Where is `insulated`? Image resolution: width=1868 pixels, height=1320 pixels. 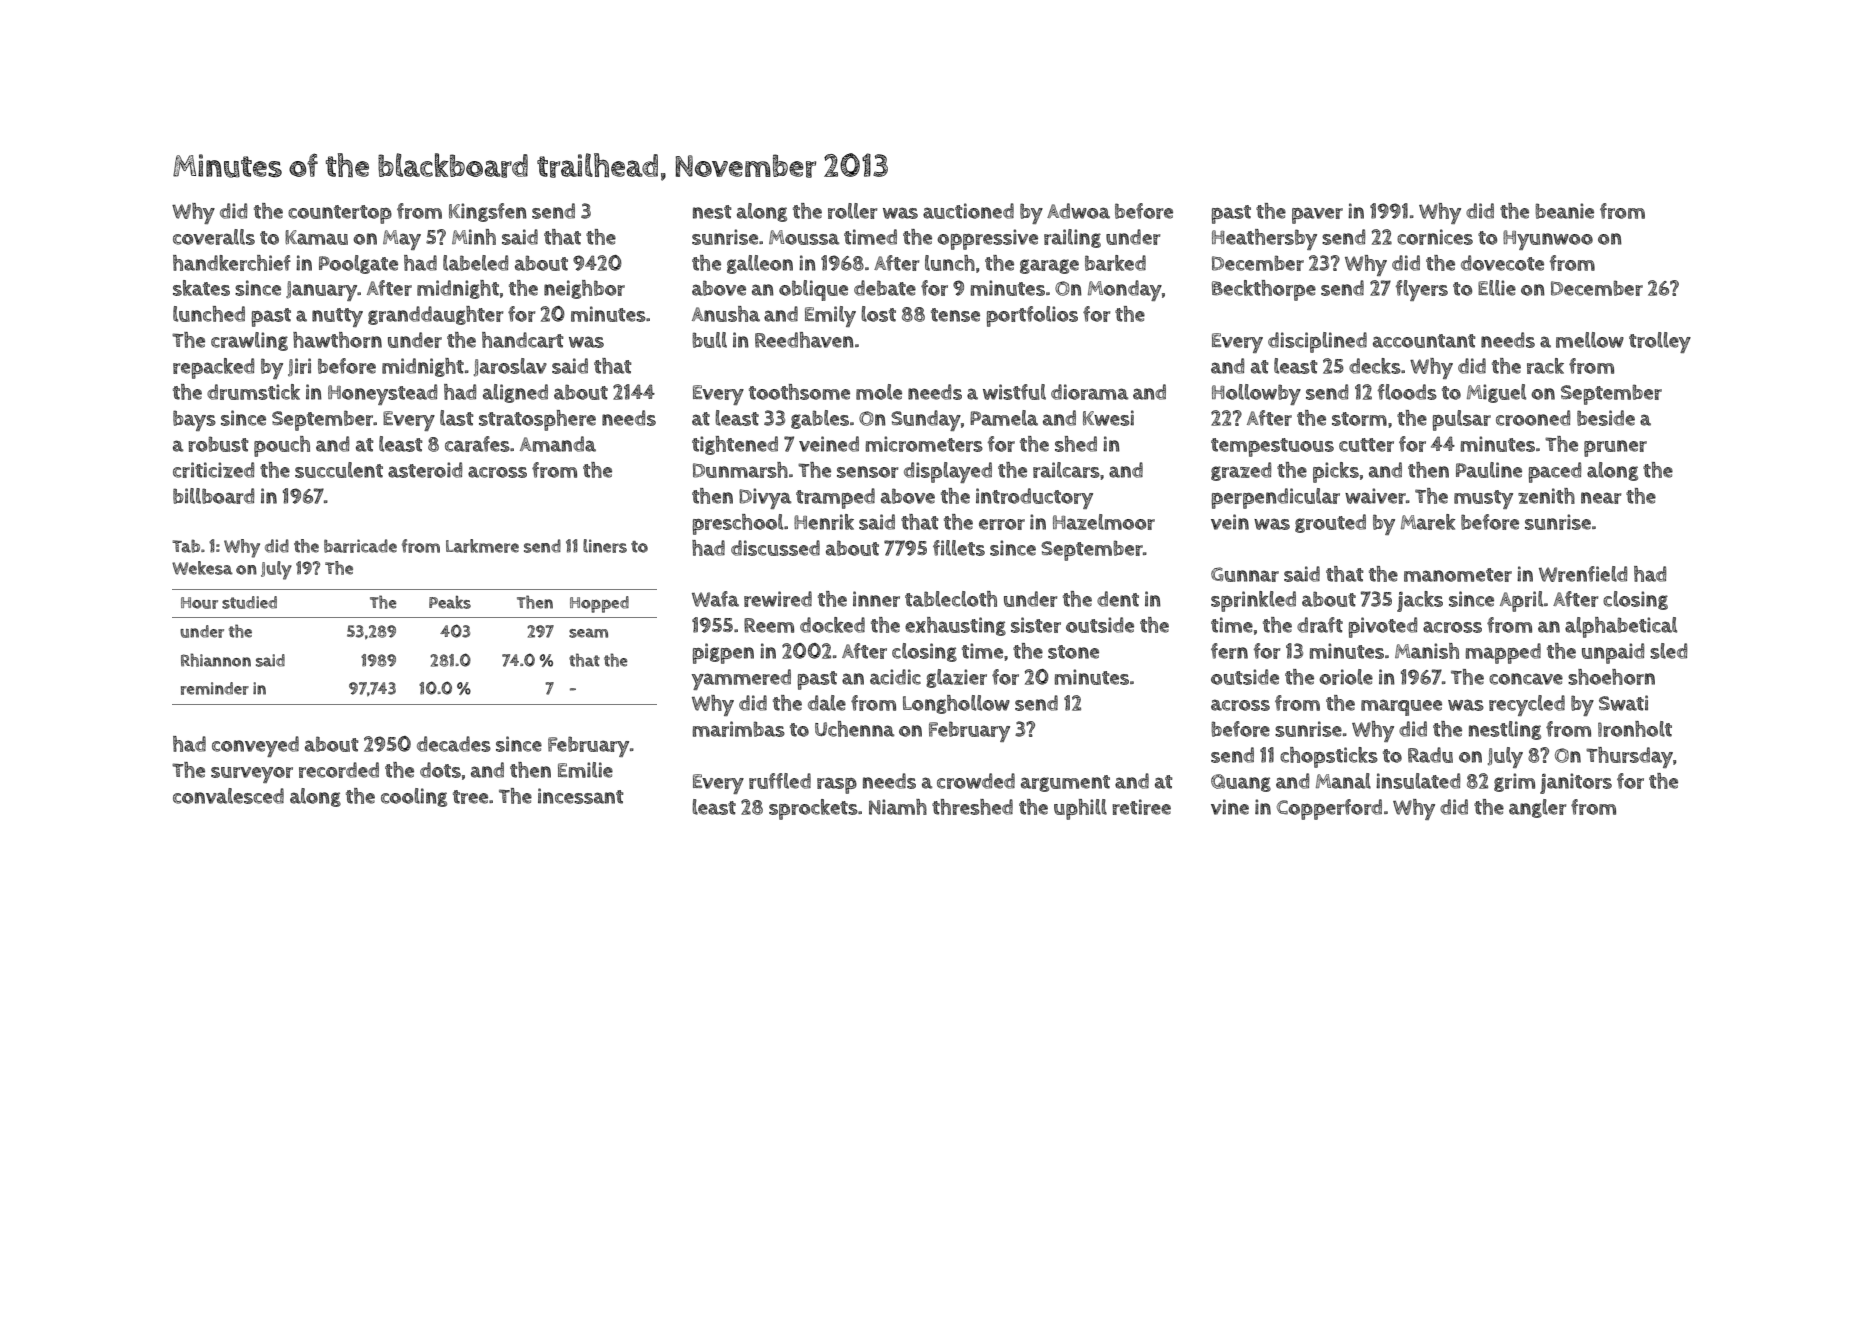 insulated is located at coordinates (1418, 781).
